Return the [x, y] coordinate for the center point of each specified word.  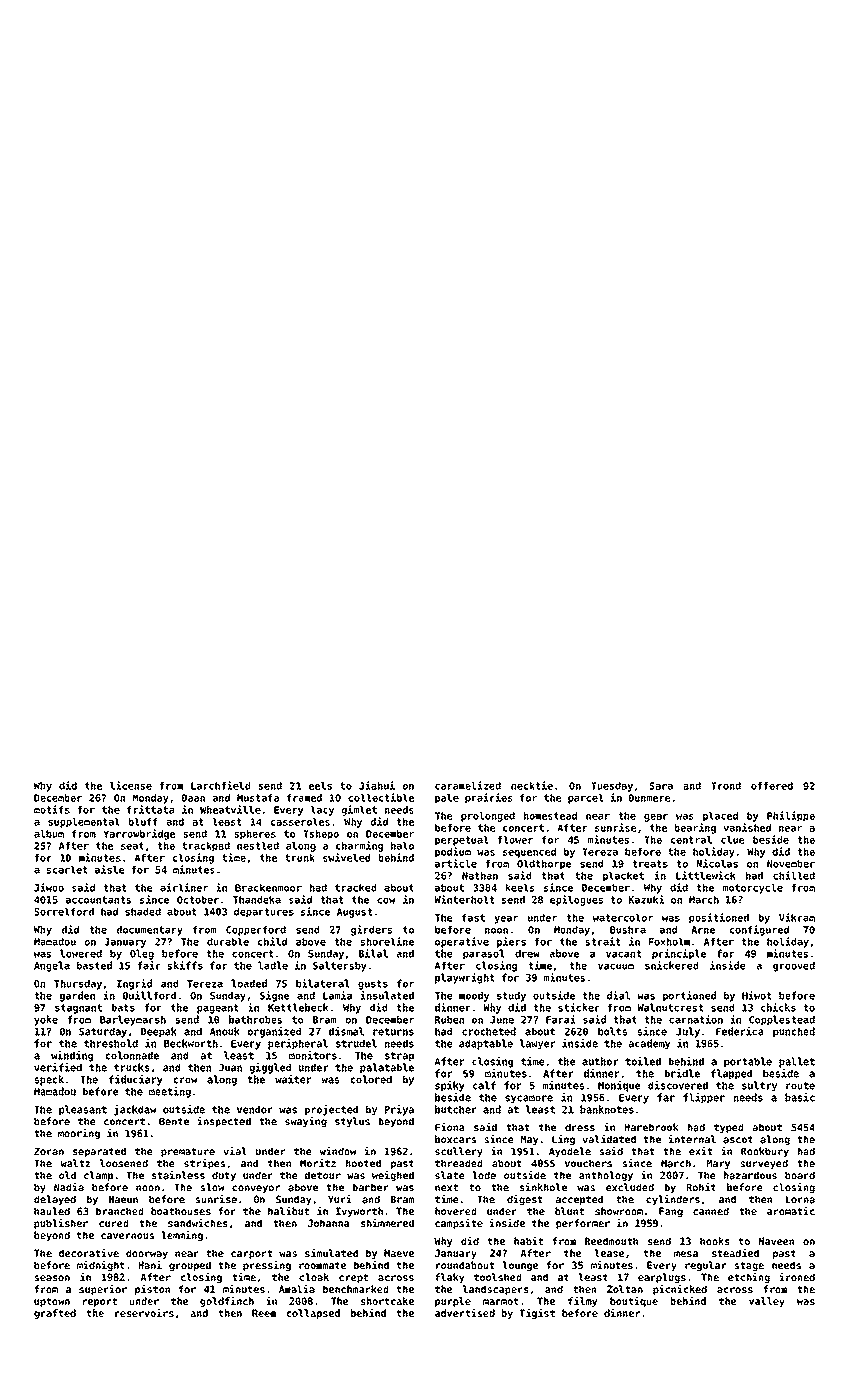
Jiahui [377, 785]
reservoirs [144, 1312]
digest [525, 1200]
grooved [794, 966]
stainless [178, 1175]
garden [77, 996]
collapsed [313, 1314]
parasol [484, 954]
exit [701, 1151]
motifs [52, 809]
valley [767, 1302]
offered [772, 786]
